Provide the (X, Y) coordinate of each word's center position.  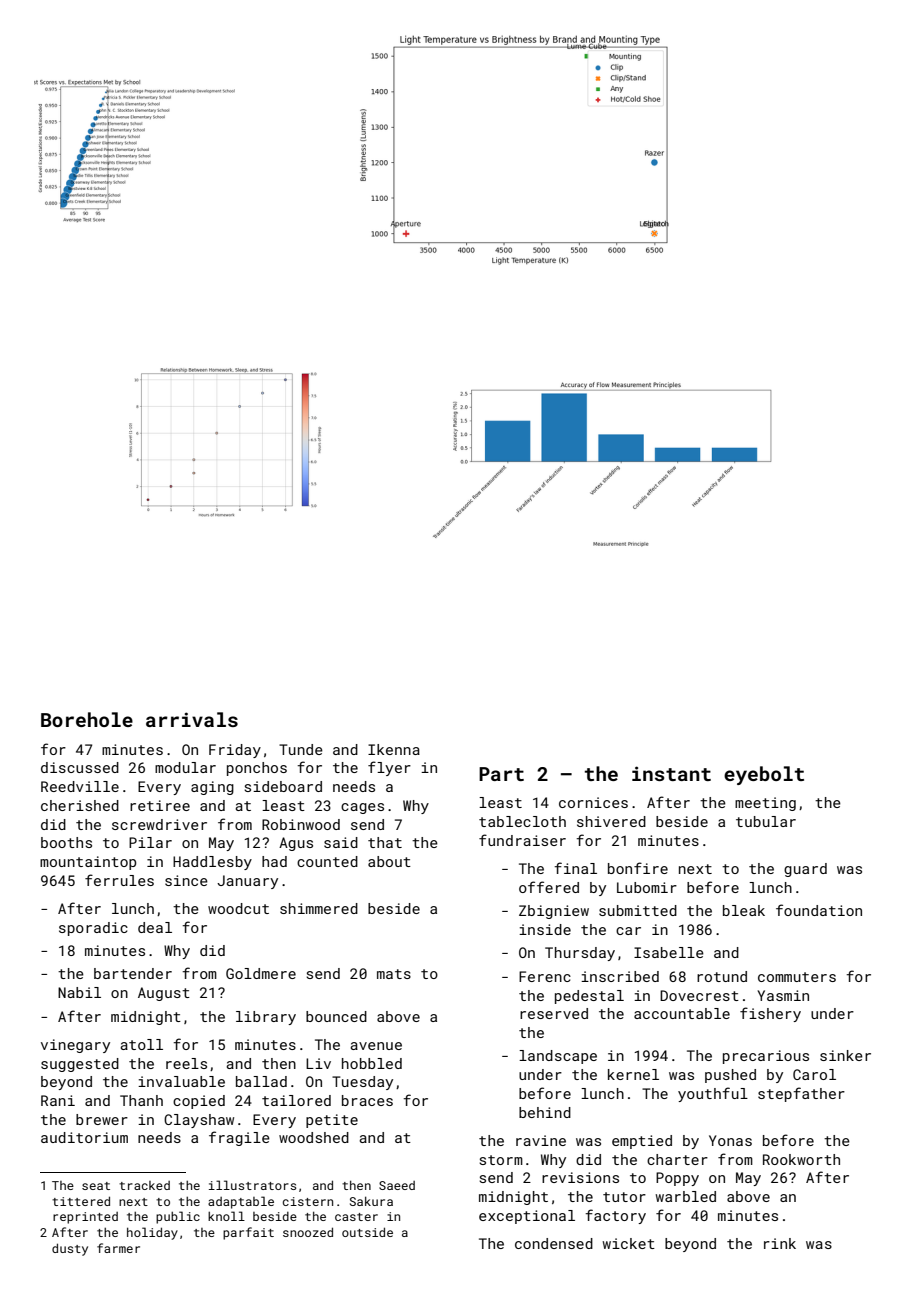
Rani (58, 1100)
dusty (70, 1249)
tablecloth (522, 821)
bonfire (638, 868)
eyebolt (764, 775)
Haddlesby (212, 863)
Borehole (87, 719)
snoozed (308, 1232)
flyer (389, 768)
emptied (642, 1142)
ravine (541, 1140)
